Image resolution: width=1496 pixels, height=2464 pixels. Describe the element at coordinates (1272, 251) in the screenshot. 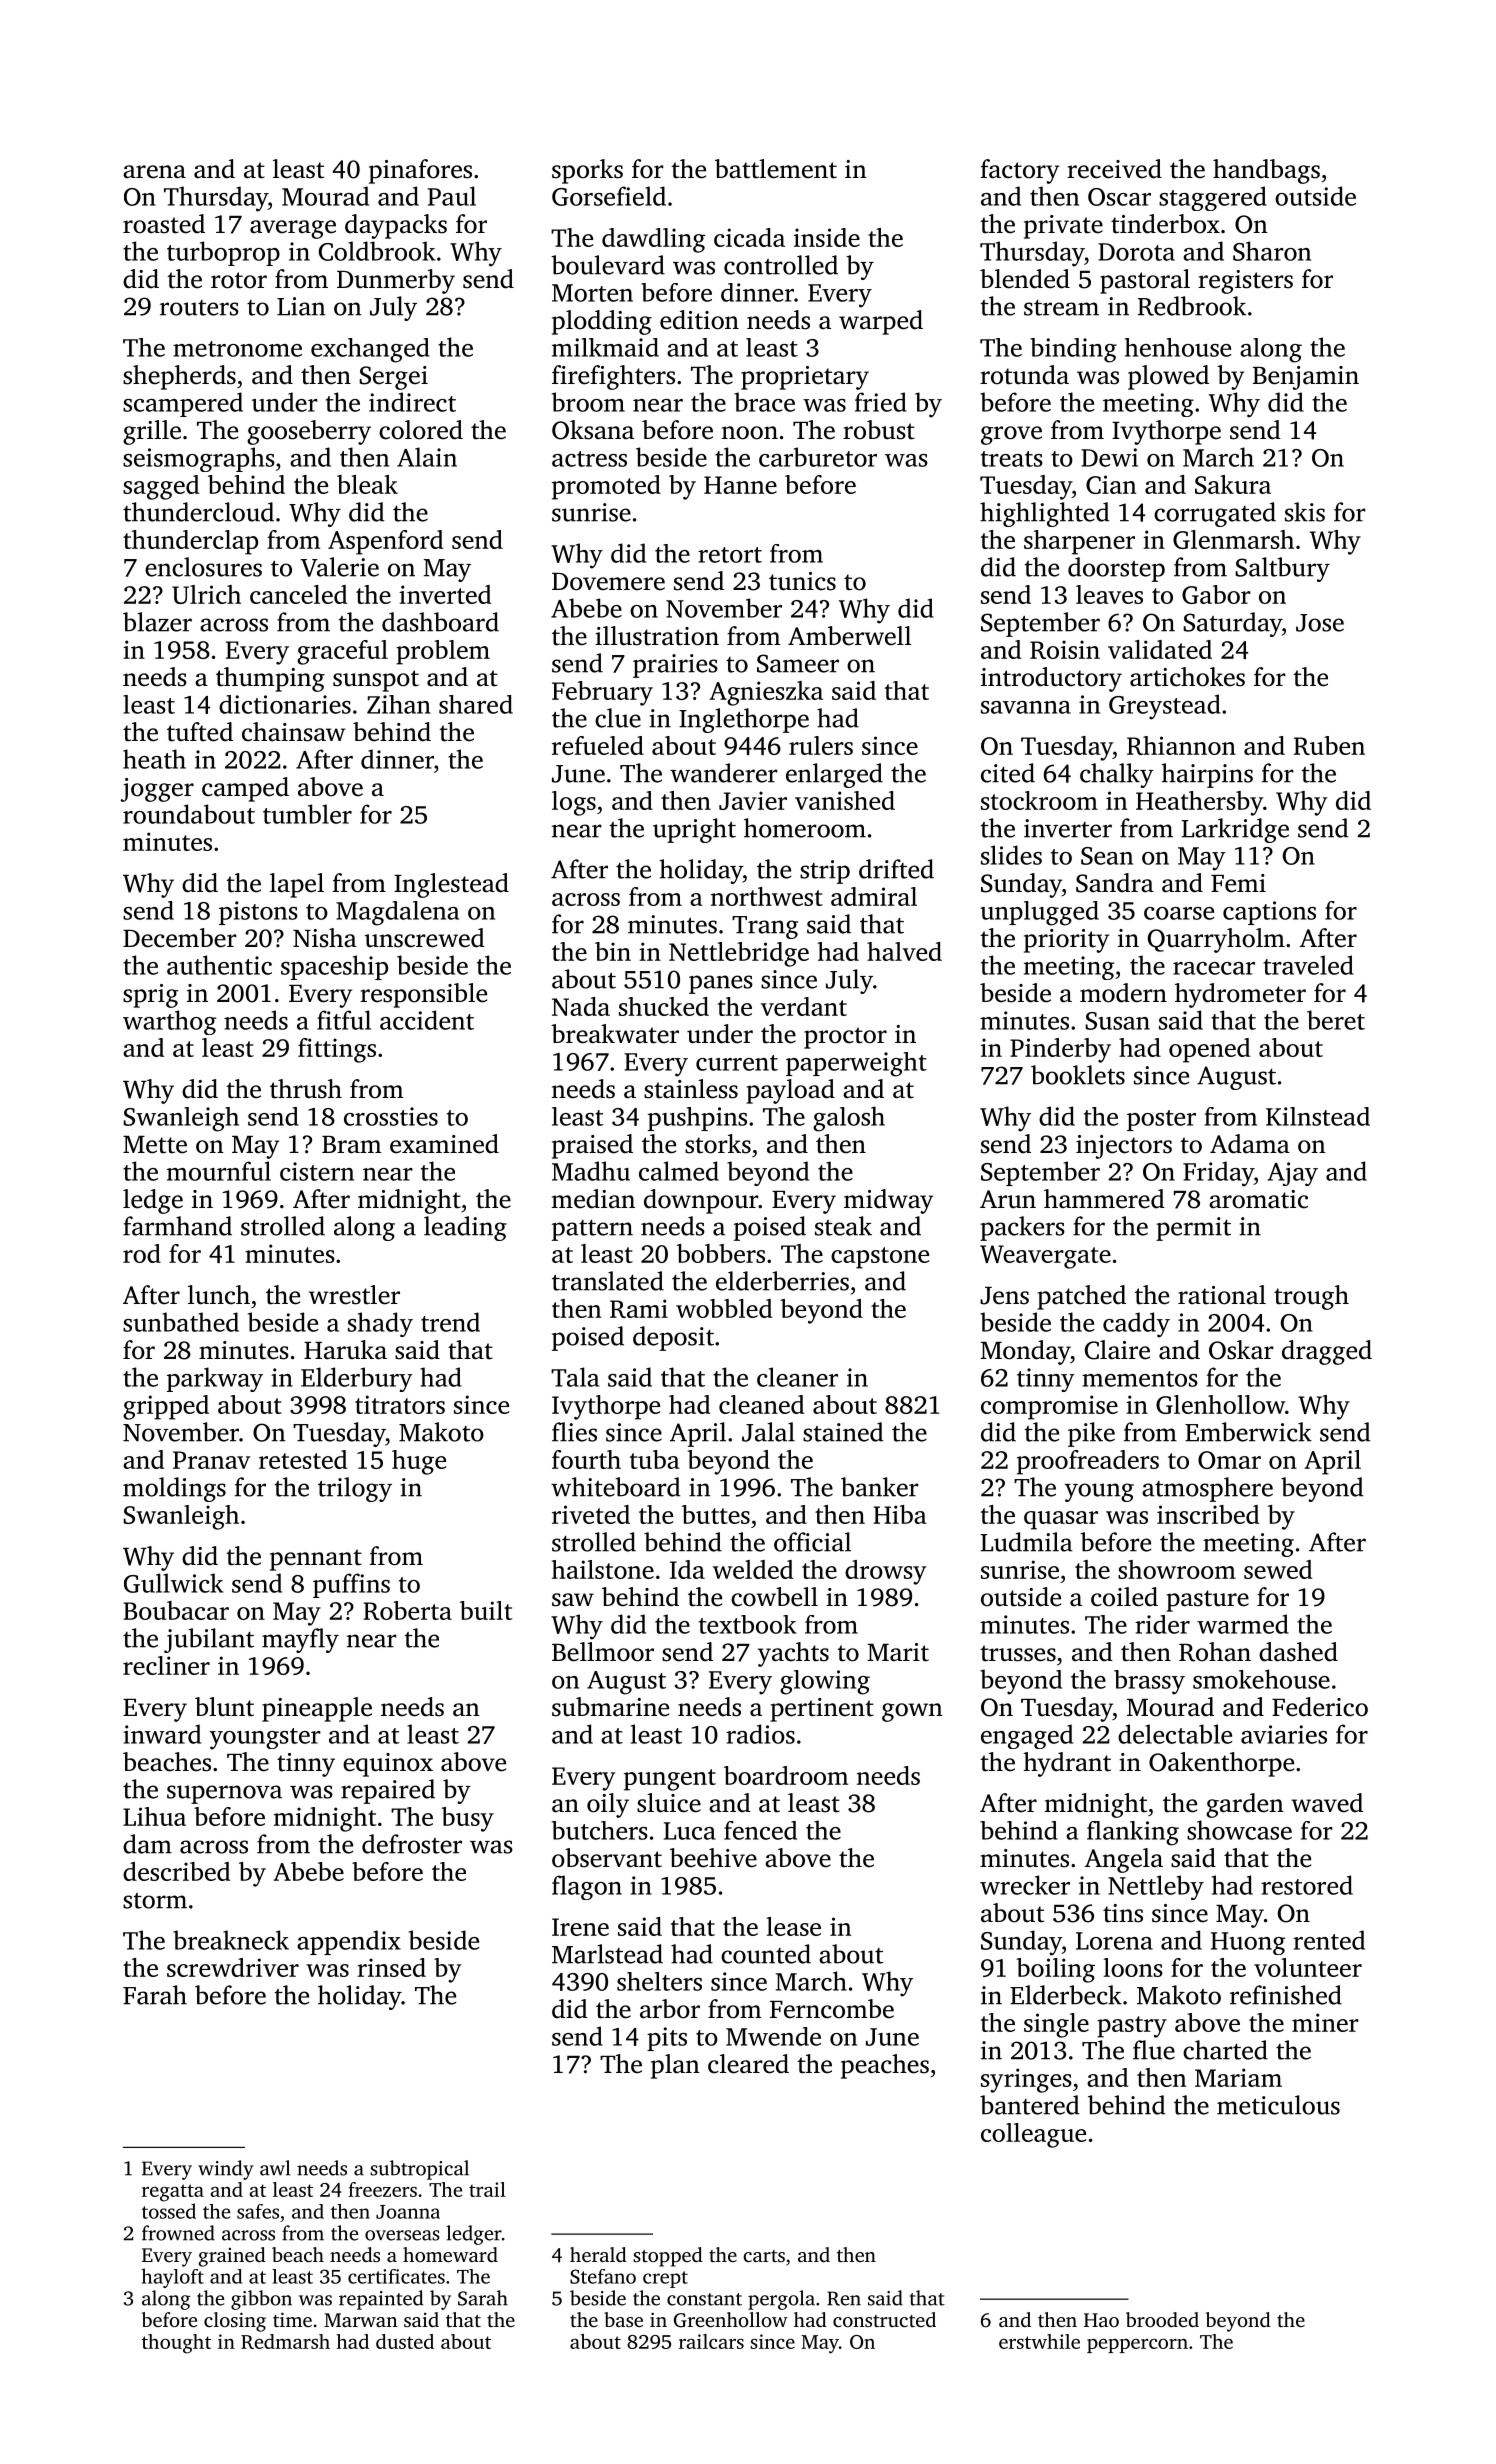

I see `Sharon` at that location.
